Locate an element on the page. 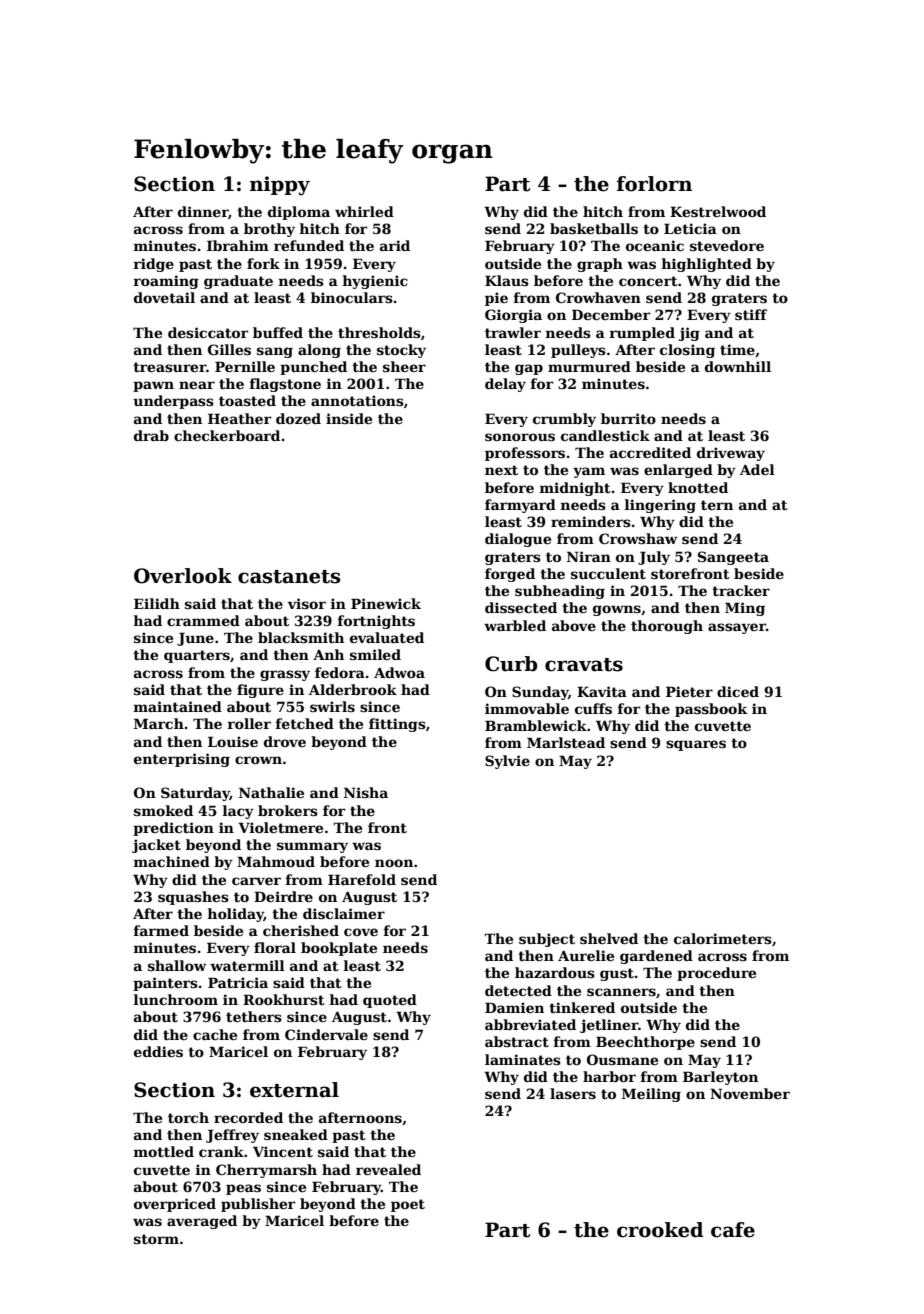 Image resolution: width=924 pixels, height=1314 pixels. subject is located at coordinates (547, 940).
